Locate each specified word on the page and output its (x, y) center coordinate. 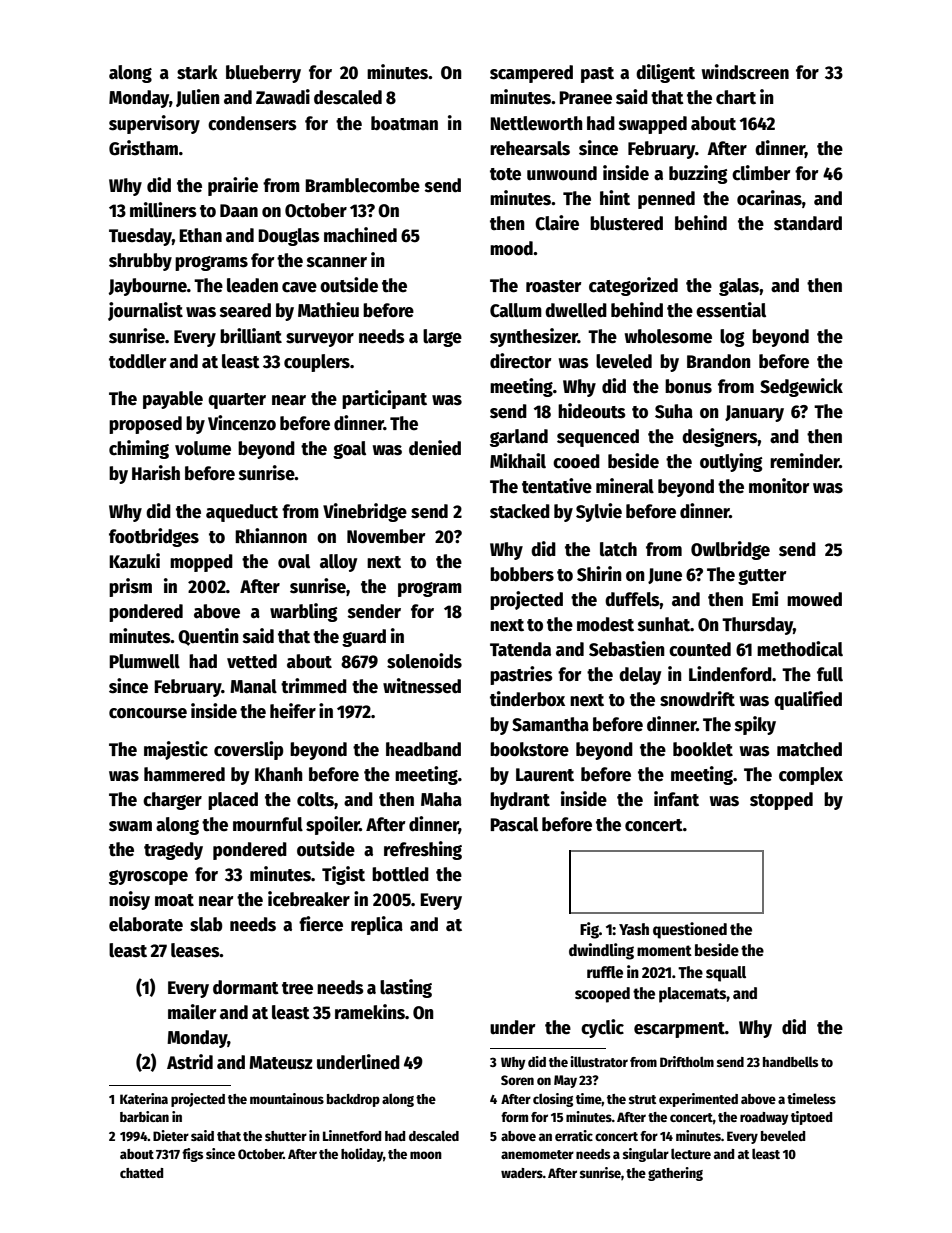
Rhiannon (271, 536)
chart (736, 97)
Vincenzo (242, 423)
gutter (762, 577)
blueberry (263, 74)
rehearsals (530, 148)
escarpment (679, 1030)
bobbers (522, 574)
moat (174, 900)
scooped (602, 995)
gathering (675, 1174)
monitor (779, 486)
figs (192, 1155)
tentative (557, 486)
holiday (362, 1155)
